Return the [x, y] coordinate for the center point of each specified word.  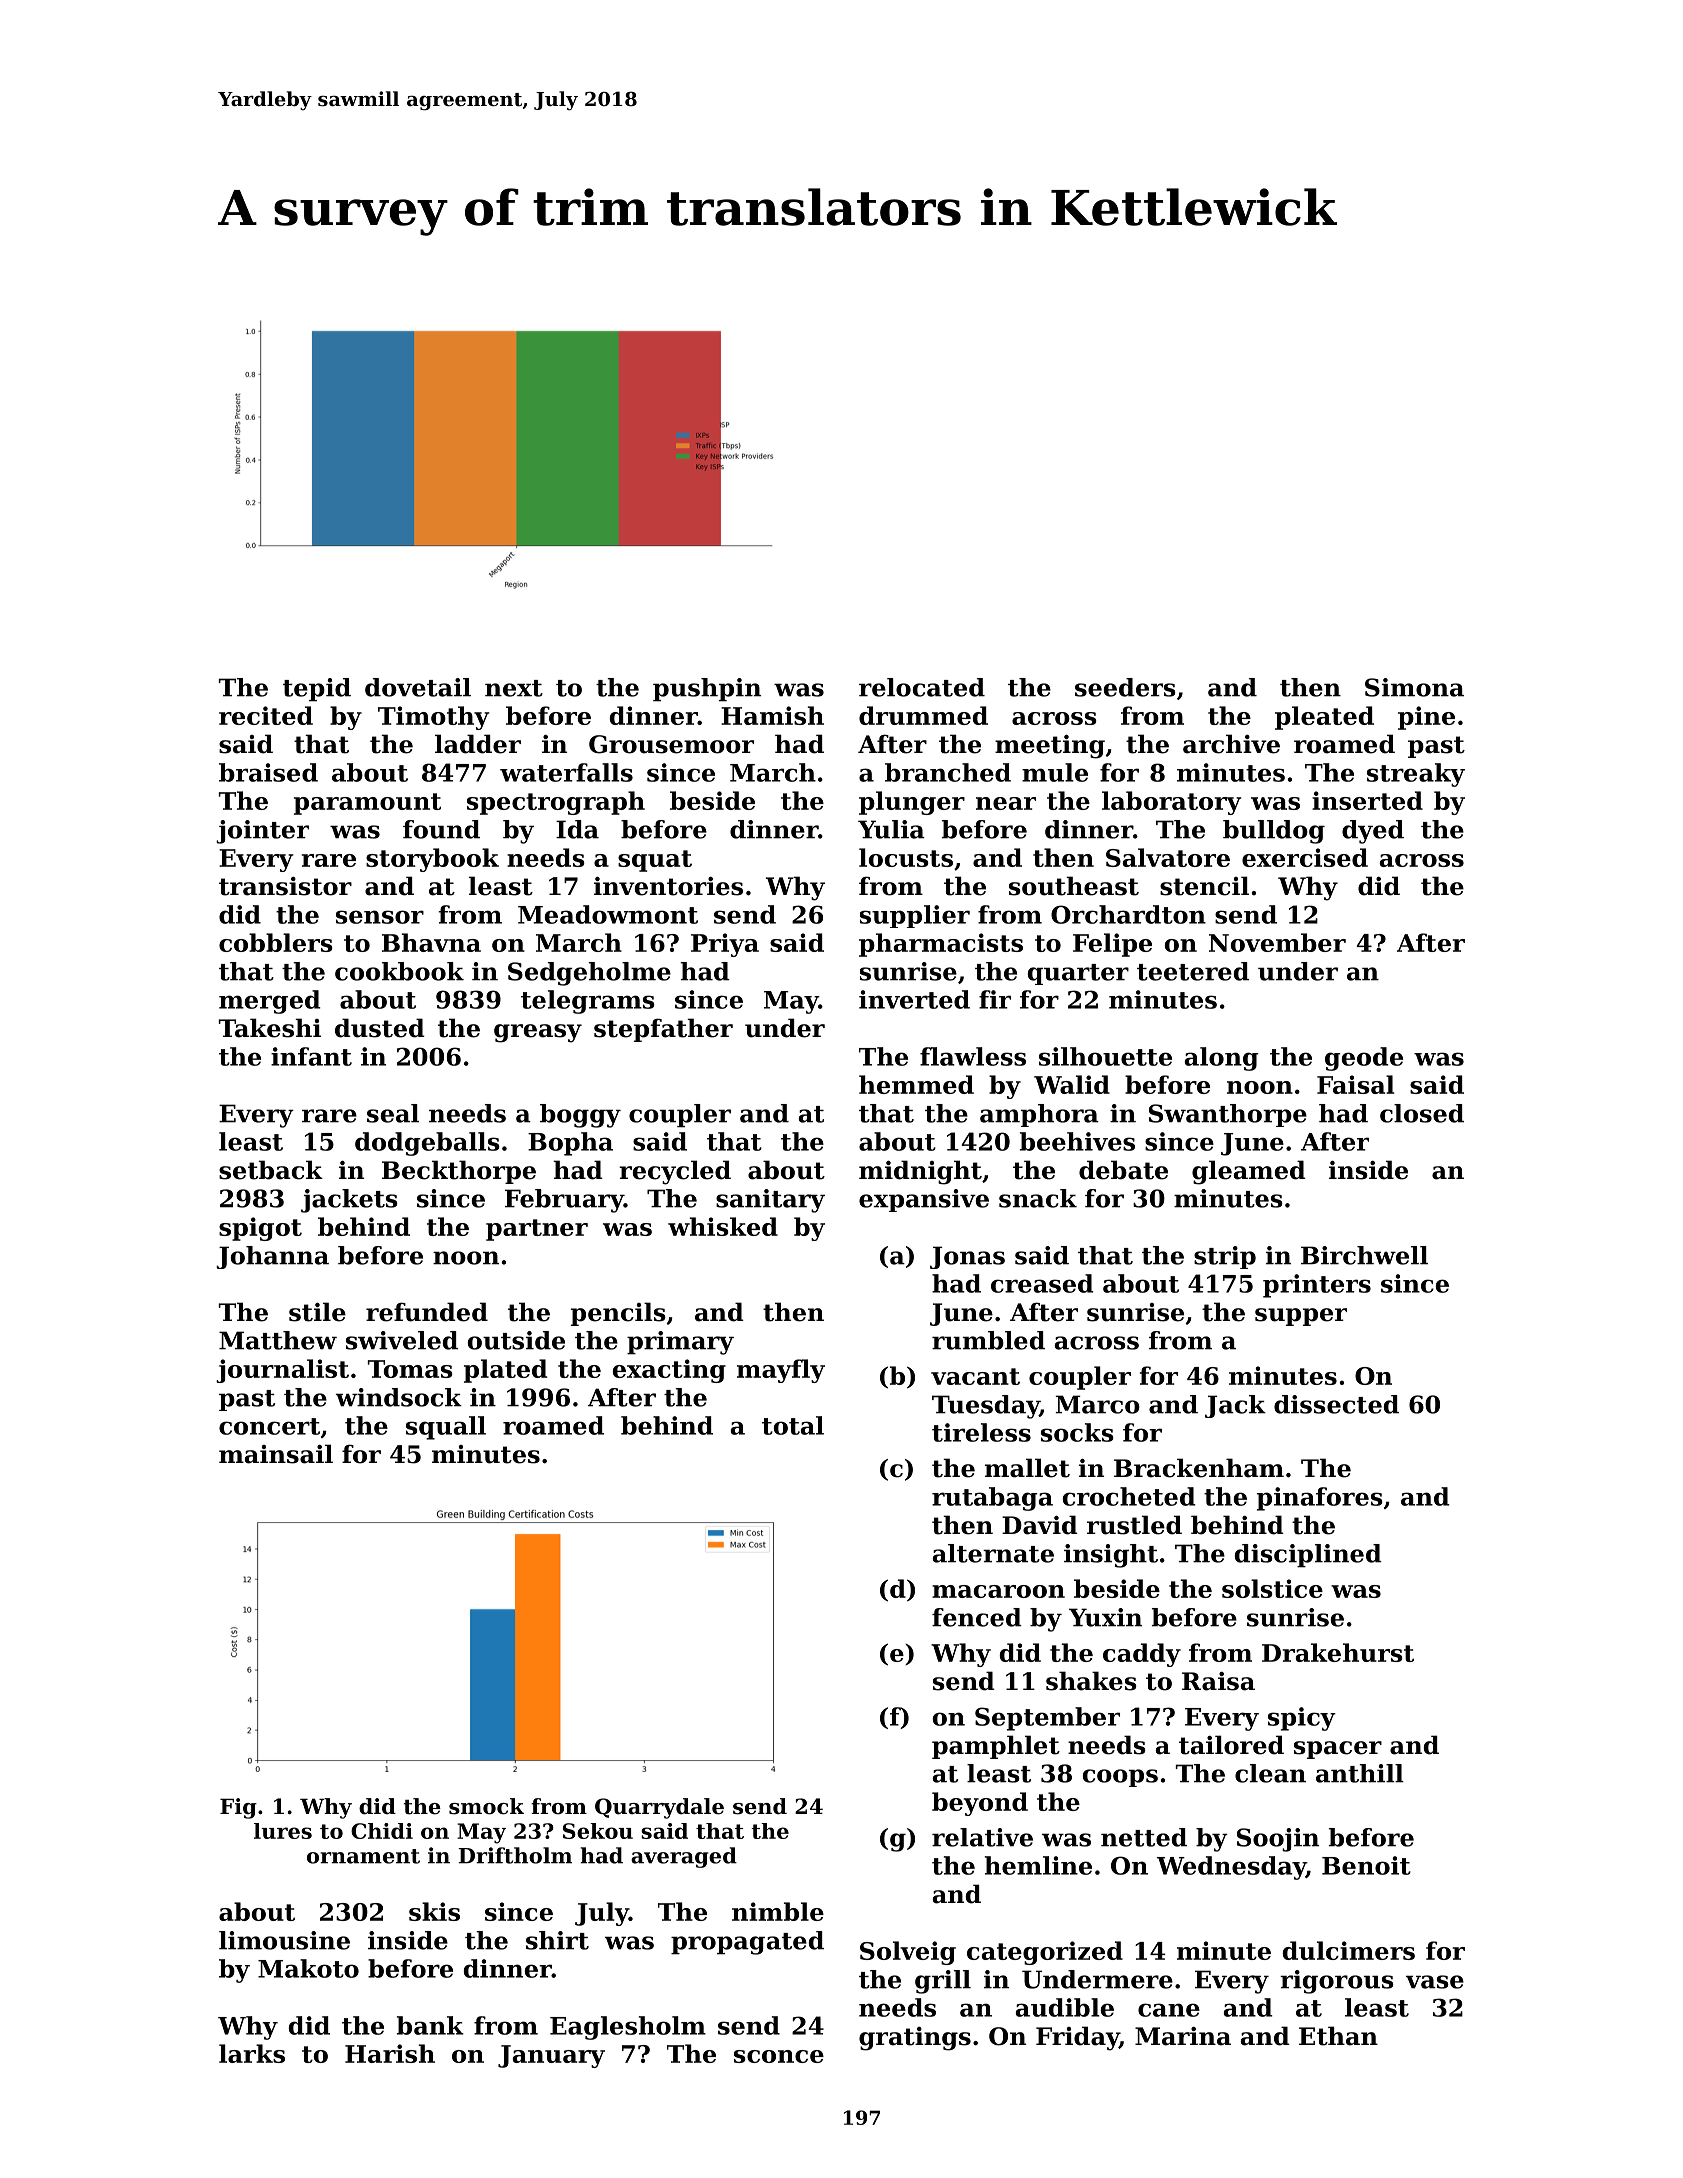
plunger [912, 803]
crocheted [1129, 1496]
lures [283, 1831]
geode [1364, 1059]
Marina [1183, 2036]
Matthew [278, 1340]
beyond [980, 1804]
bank [430, 2025]
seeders [1125, 687]
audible [1065, 2007]
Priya [725, 945]
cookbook [399, 971]
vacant [975, 1376]
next [514, 688]
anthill [1360, 1773]
